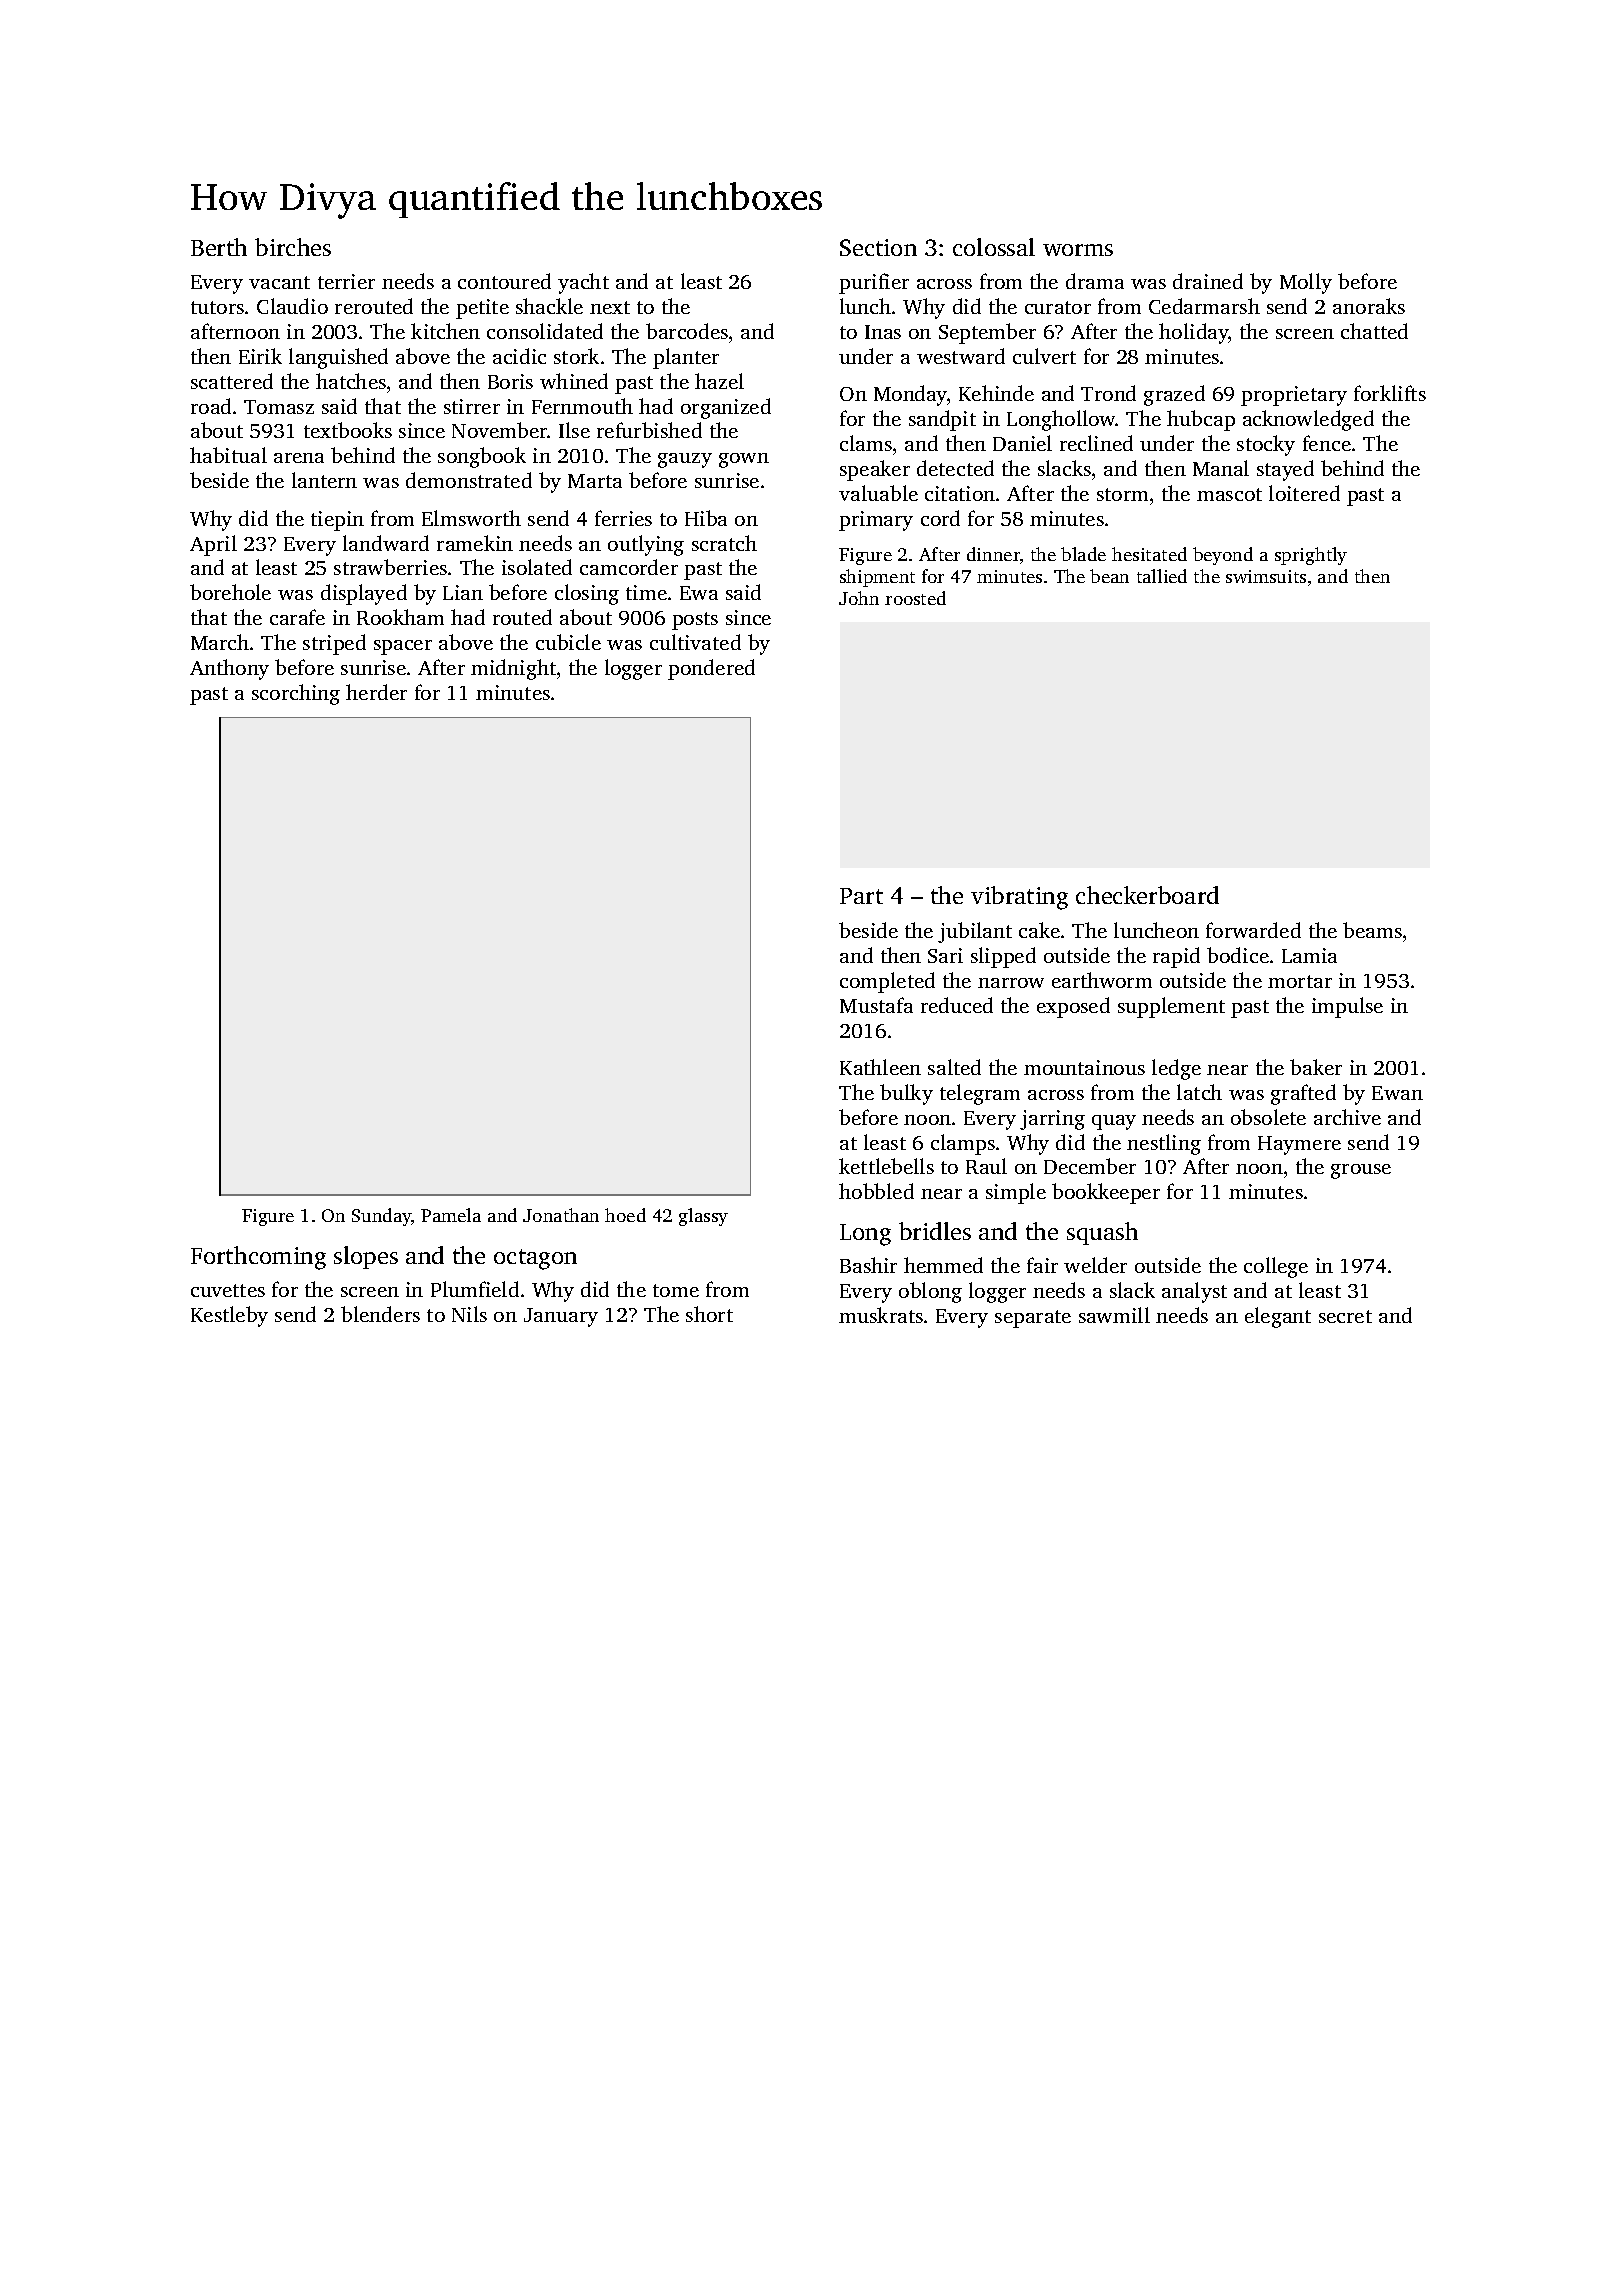  I want to click on vibrating, so click(1019, 898).
